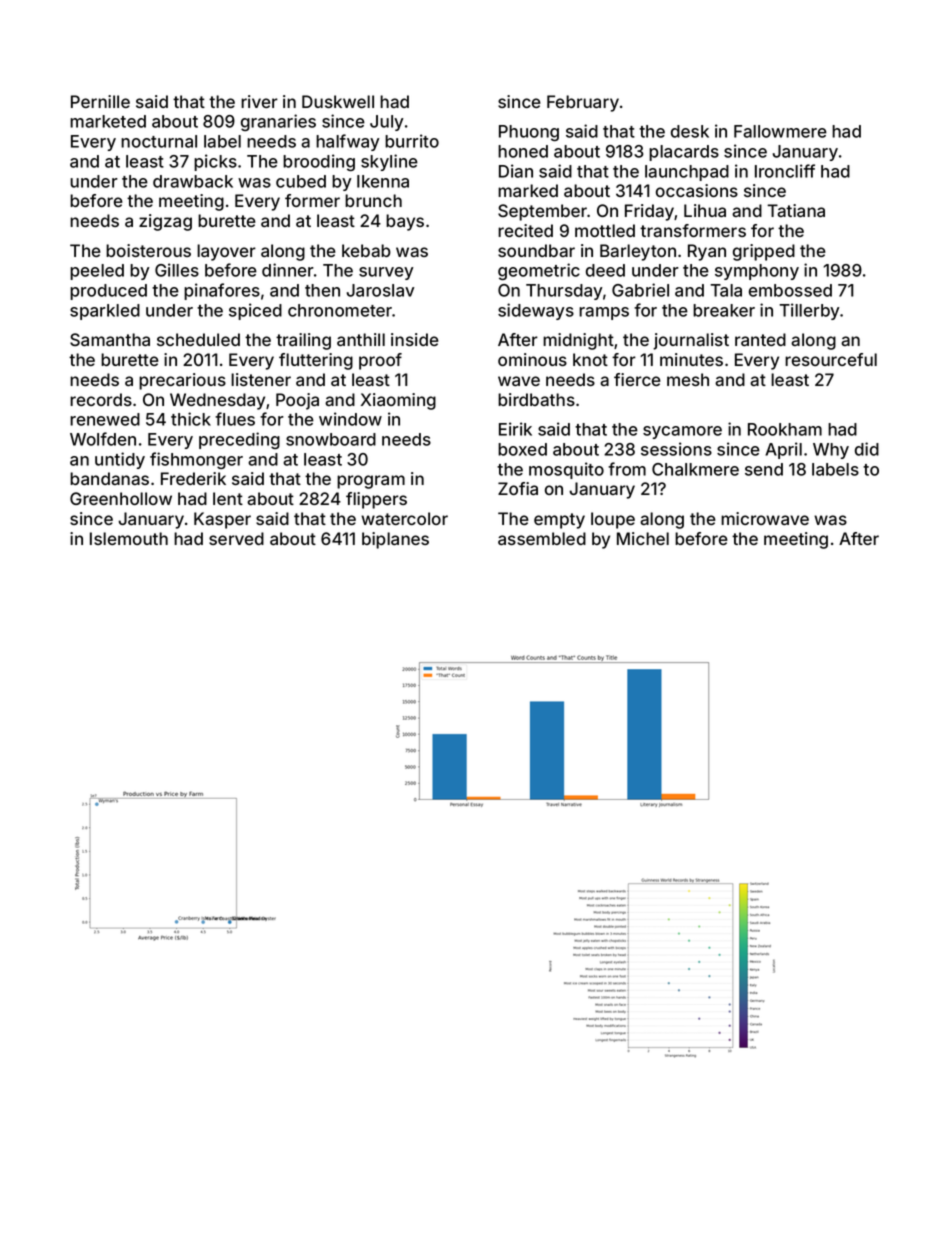 The width and height of the image is (952, 1233). I want to click on Tillerby, so click(809, 311).
